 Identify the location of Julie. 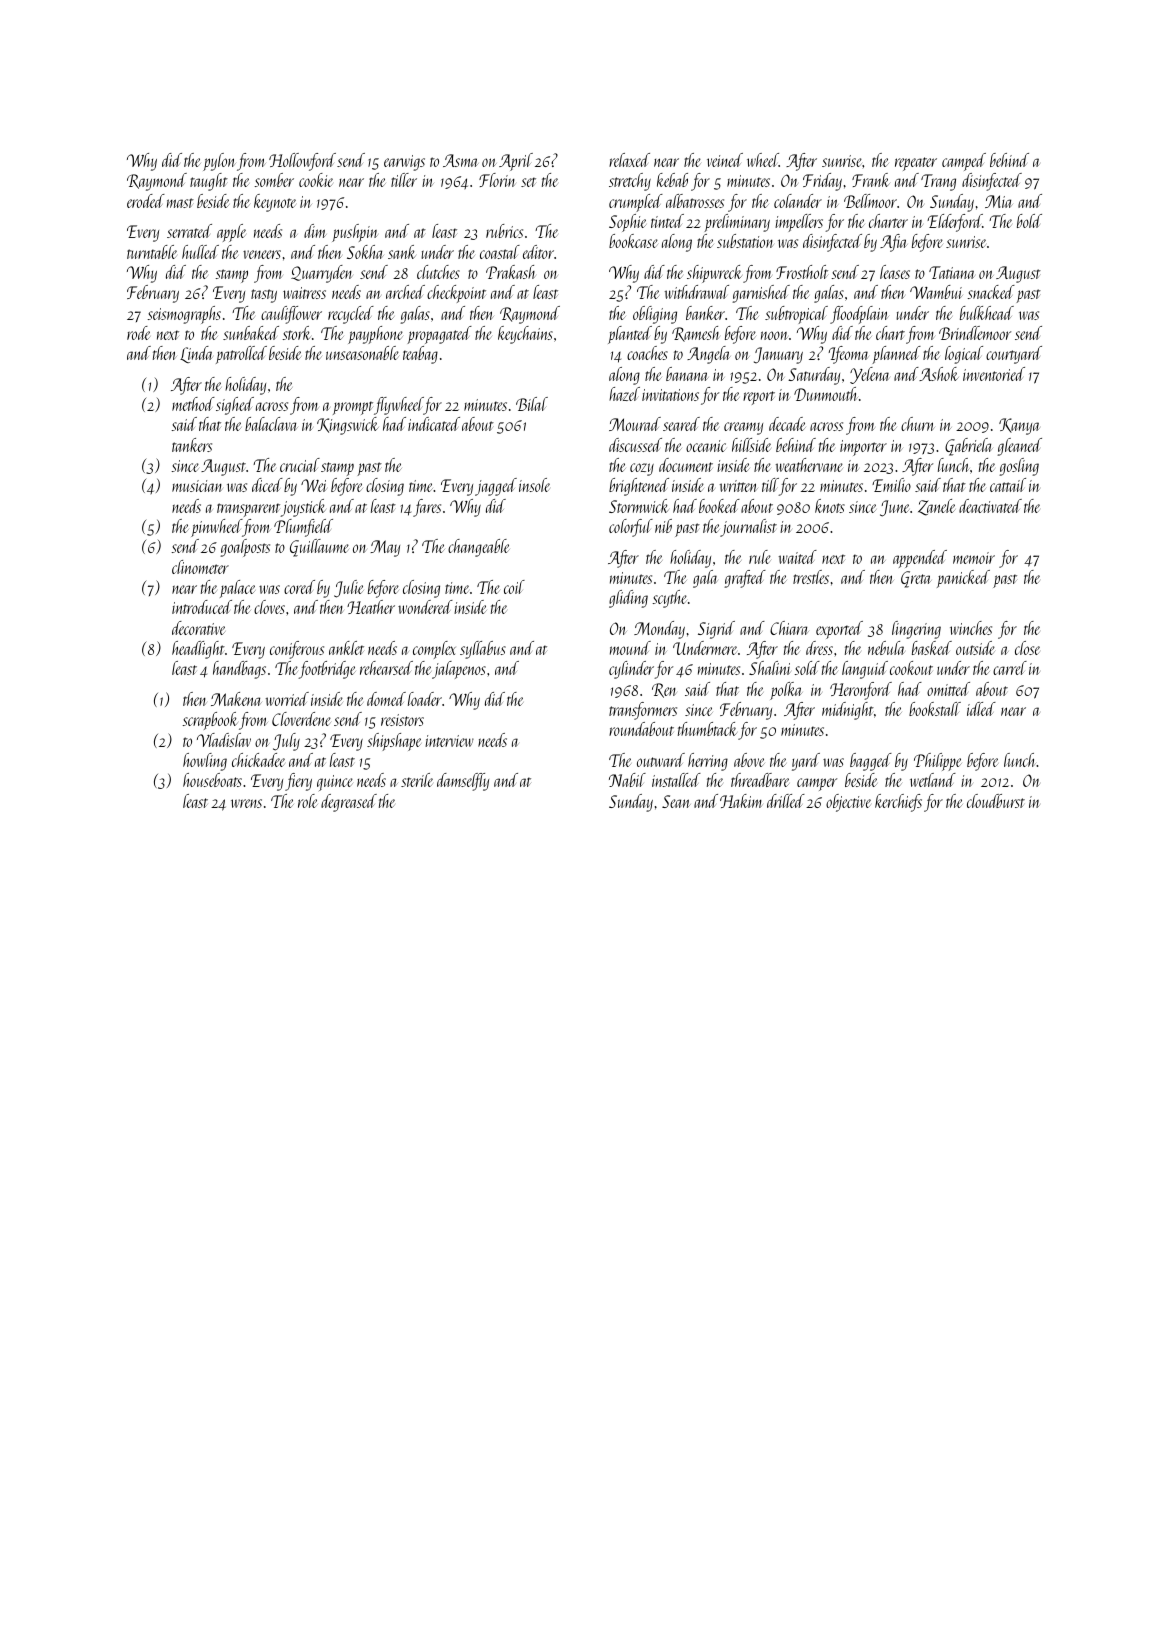
(349, 589).
